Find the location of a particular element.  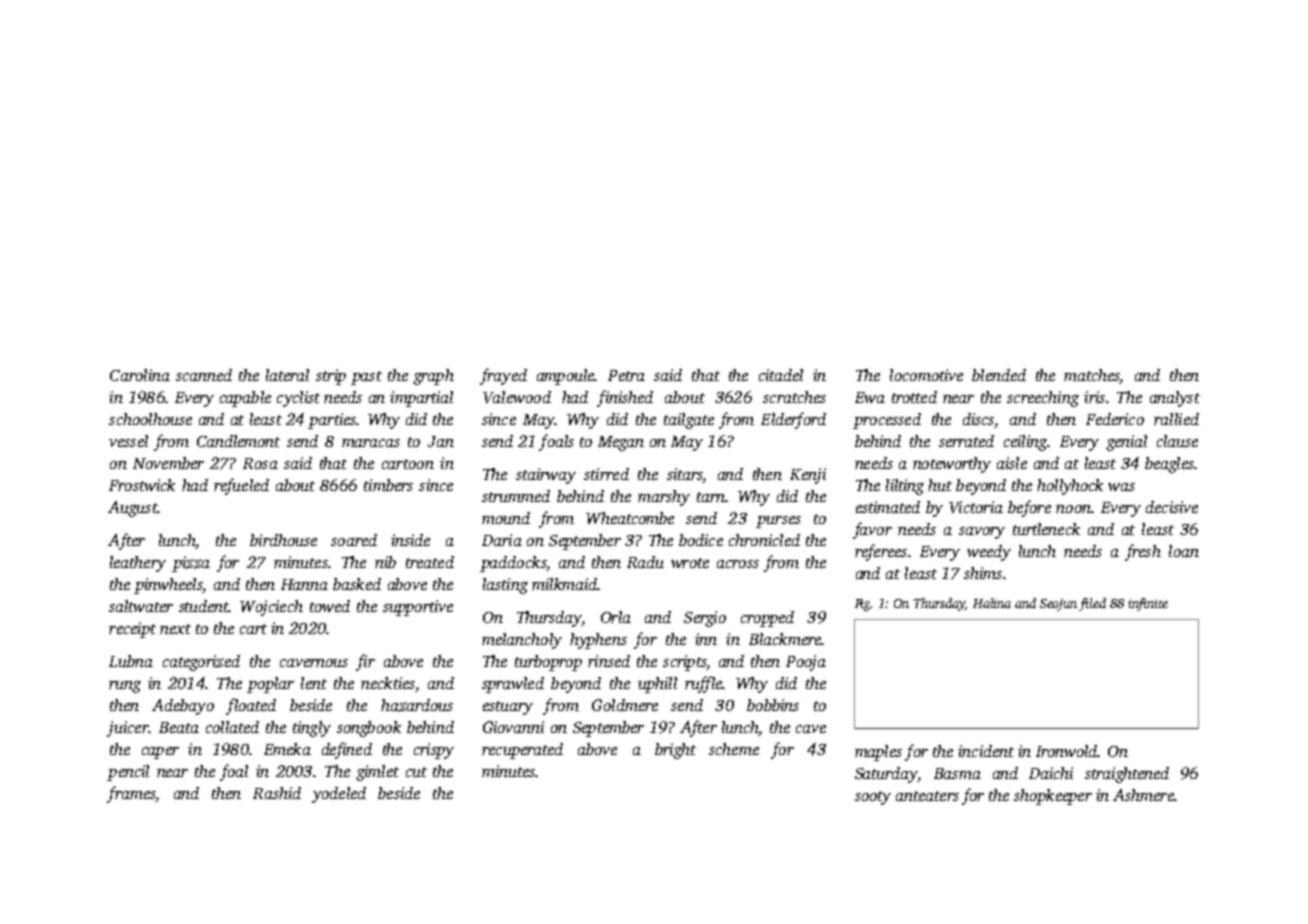

milkmaid is located at coordinates (564, 584).
